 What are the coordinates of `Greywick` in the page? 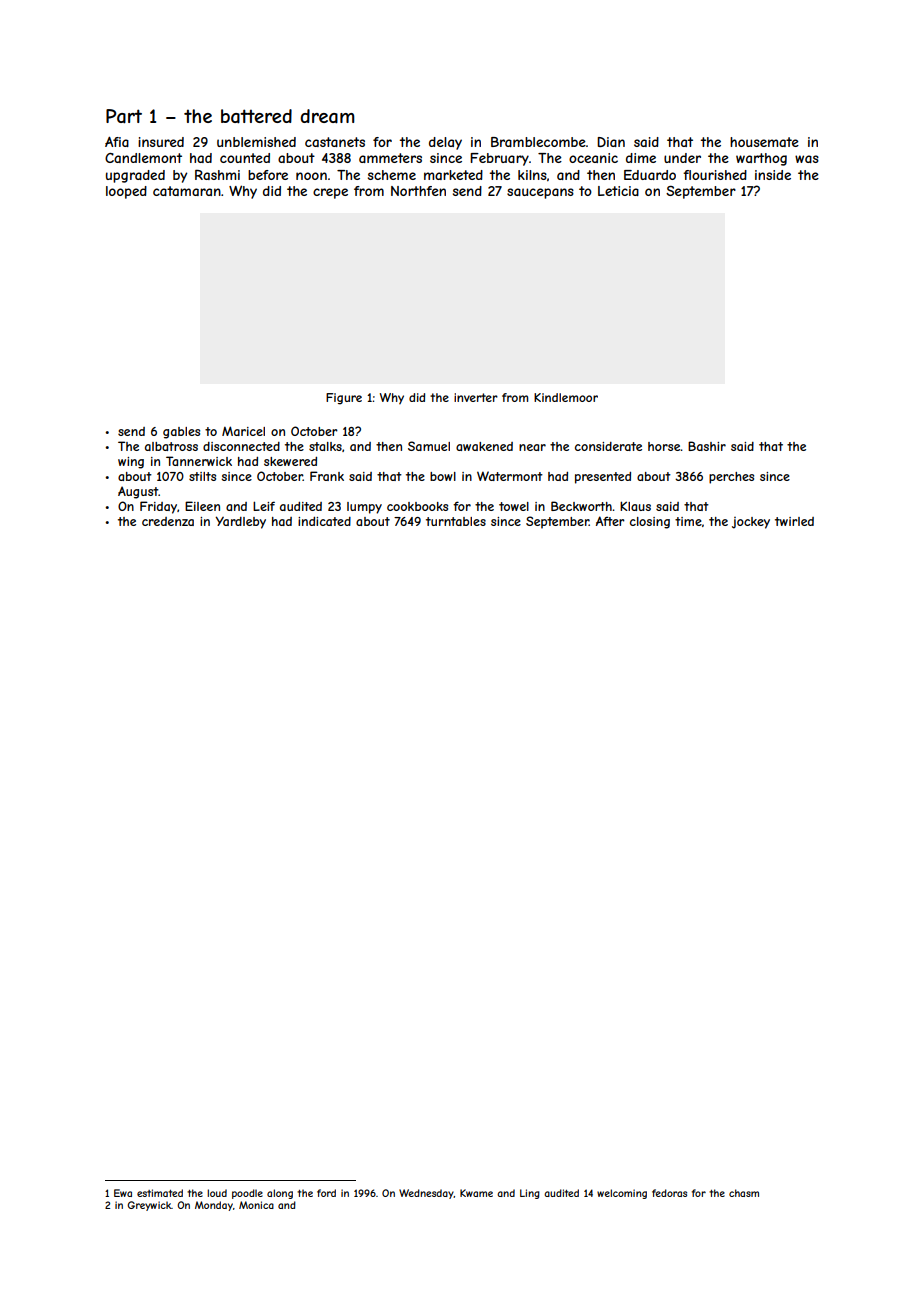 It's located at (149, 1206).
